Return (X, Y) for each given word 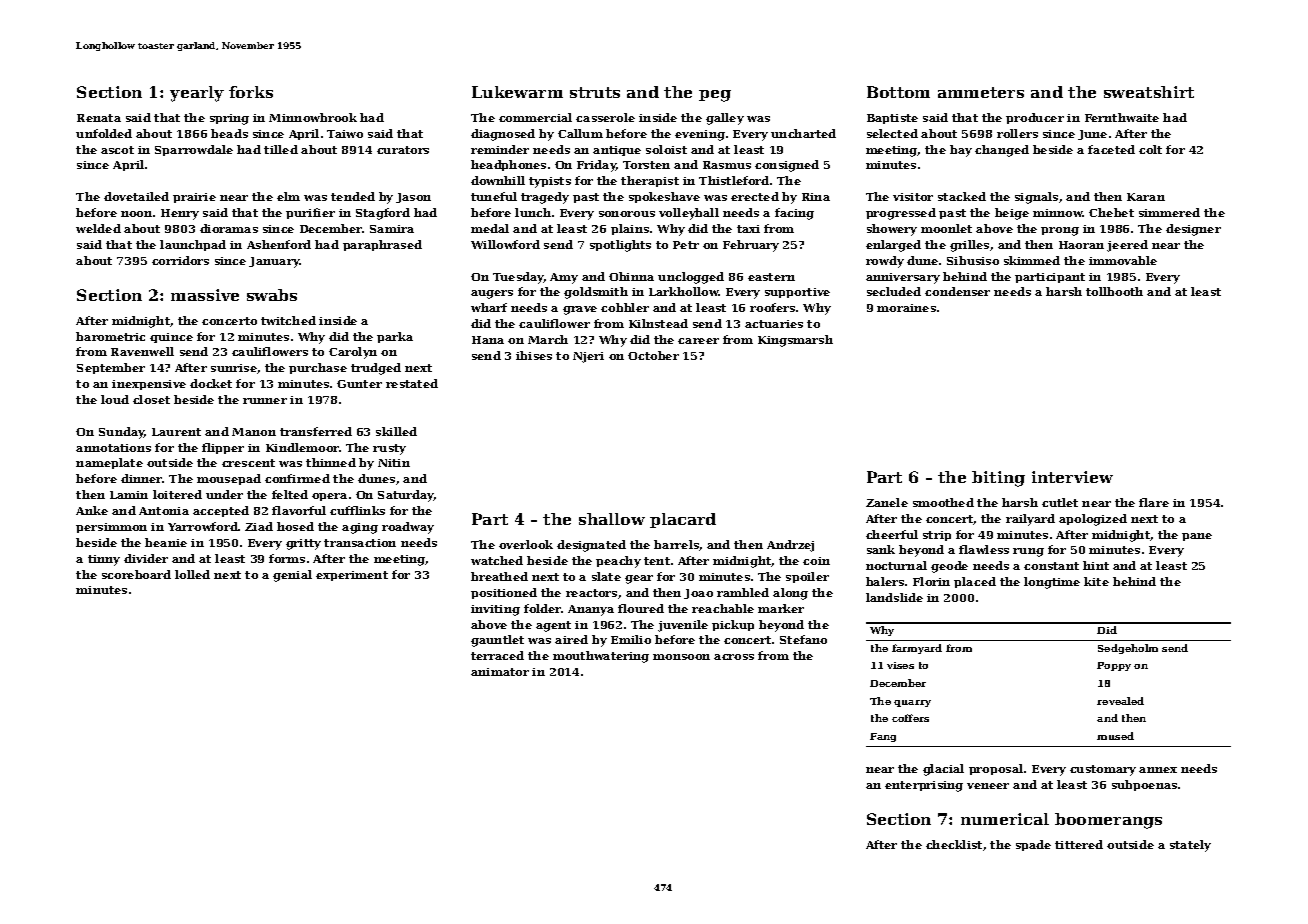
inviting (495, 610)
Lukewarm (517, 92)
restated (412, 383)
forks (251, 92)
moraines (906, 308)
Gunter (359, 384)
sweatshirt (1149, 92)
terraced (497, 655)
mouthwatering (601, 657)
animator (500, 672)
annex (1158, 770)
